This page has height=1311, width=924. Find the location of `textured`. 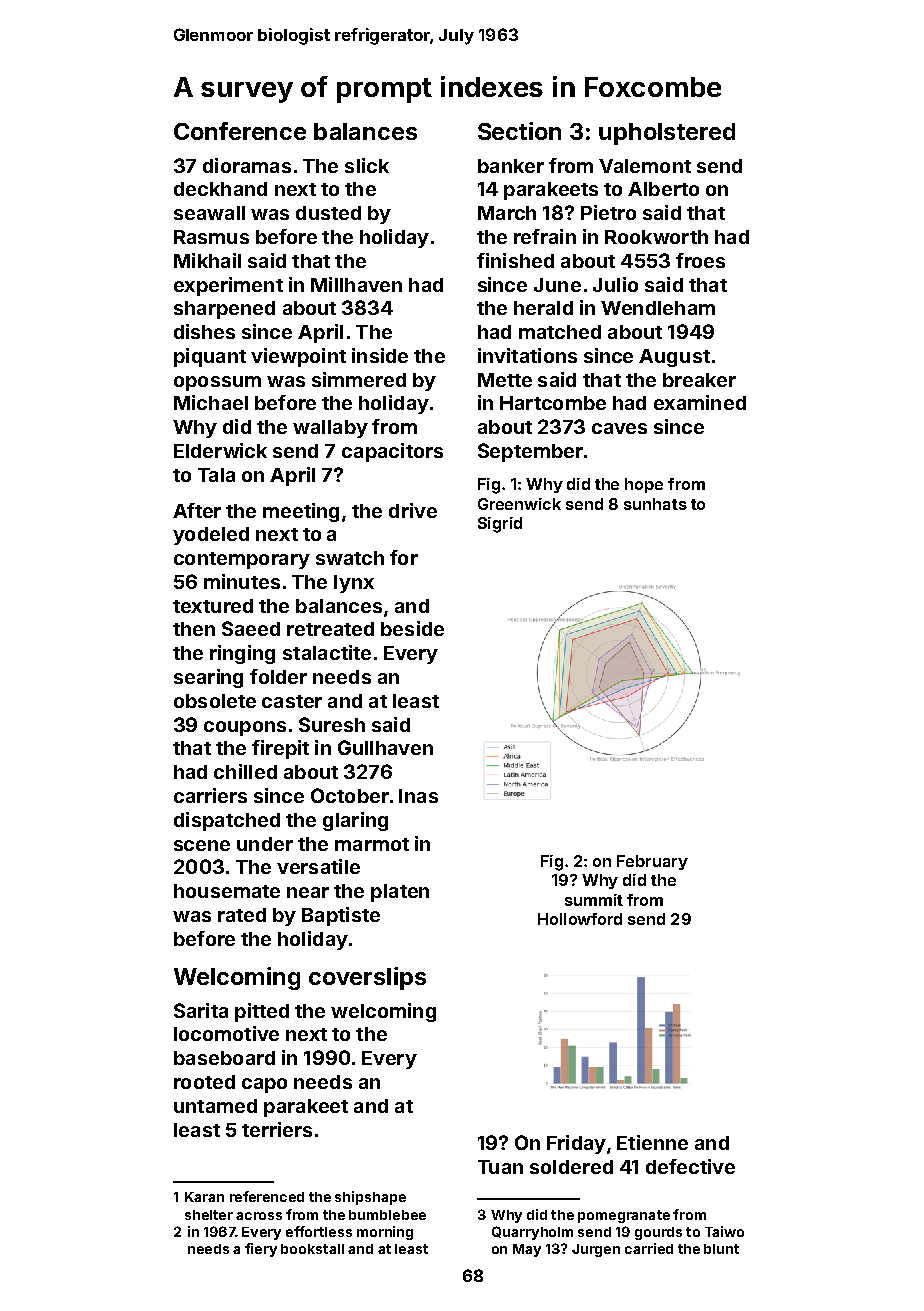

textured is located at coordinates (213, 606).
